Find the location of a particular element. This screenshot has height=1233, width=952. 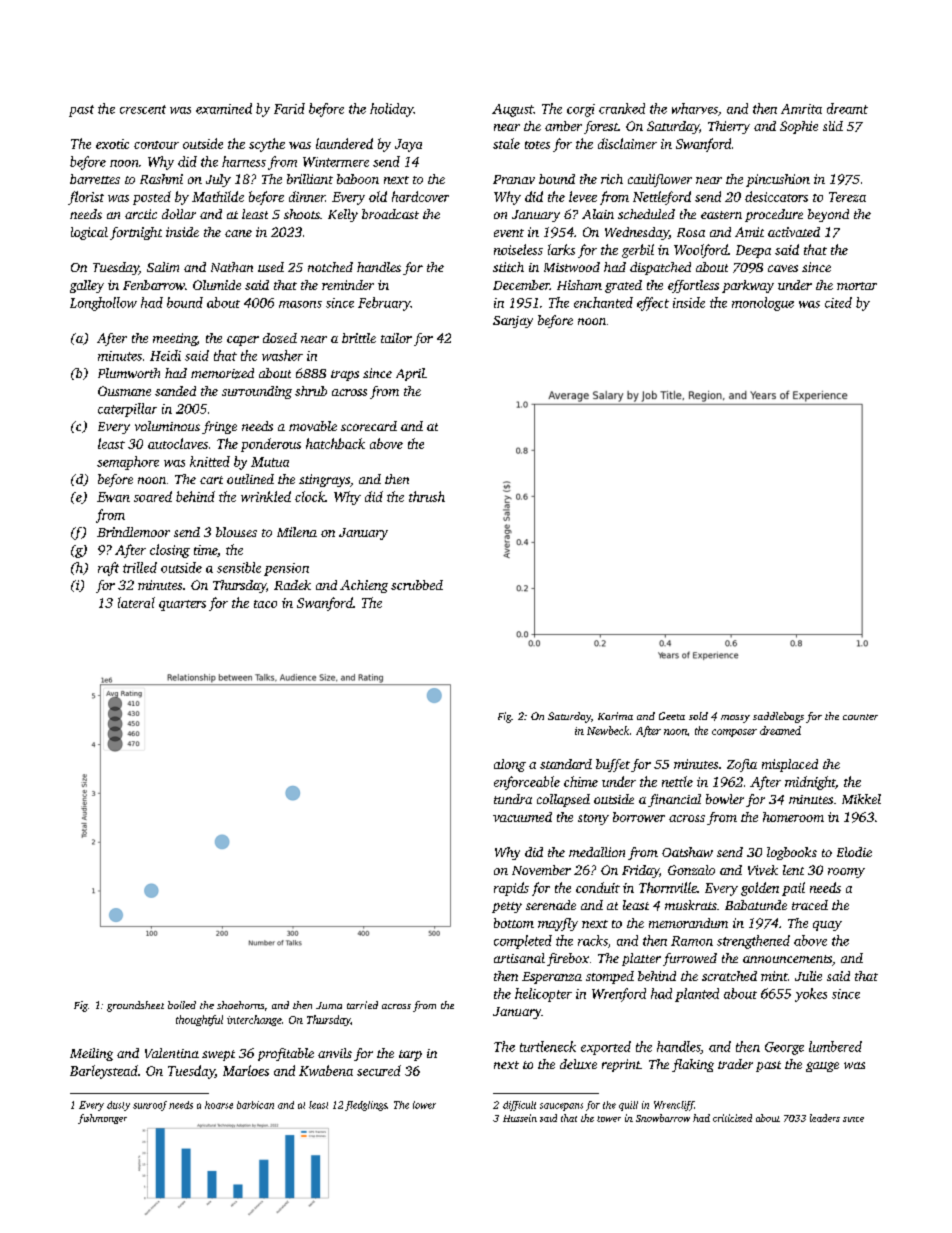

groundsheet is located at coordinates (135, 1006).
